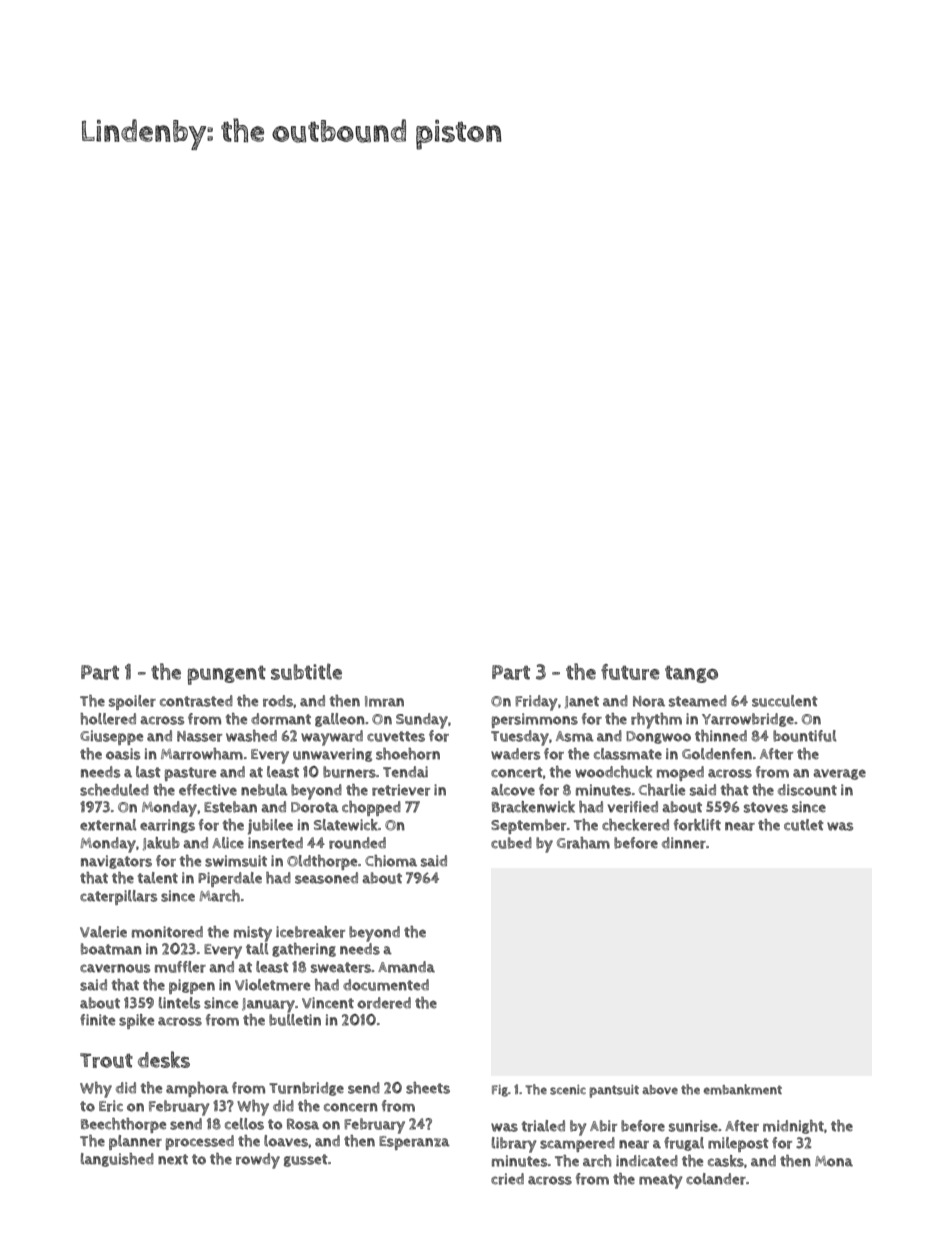  What do you see at coordinates (230, 879) in the page?
I see `Piperdale` at bounding box center [230, 879].
